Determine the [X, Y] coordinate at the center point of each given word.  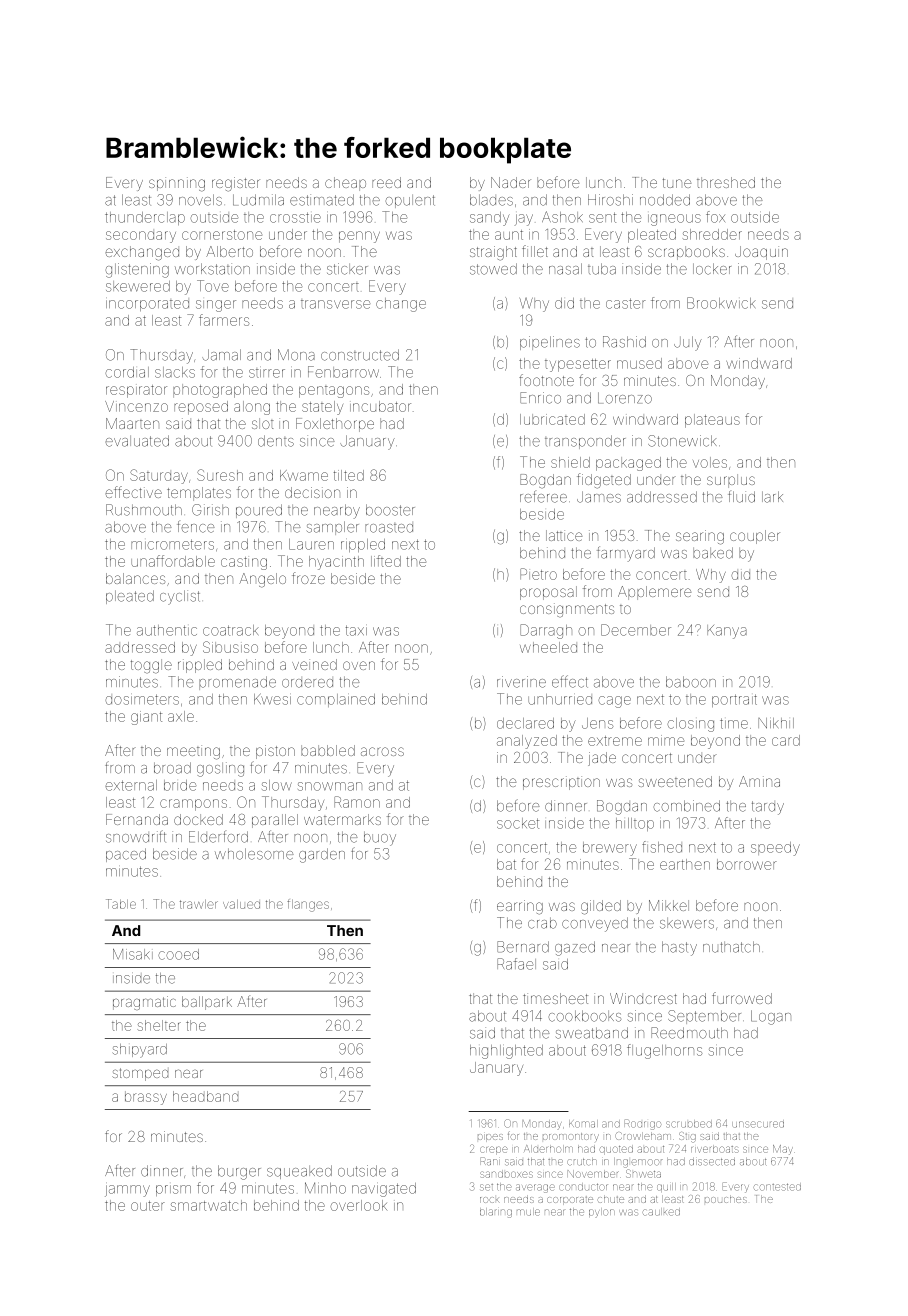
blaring [496, 1213]
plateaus [712, 421]
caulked [661, 1212]
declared [525, 723]
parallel [275, 821]
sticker [347, 269]
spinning [177, 184]
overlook [358, 1205]
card [786, 740]
